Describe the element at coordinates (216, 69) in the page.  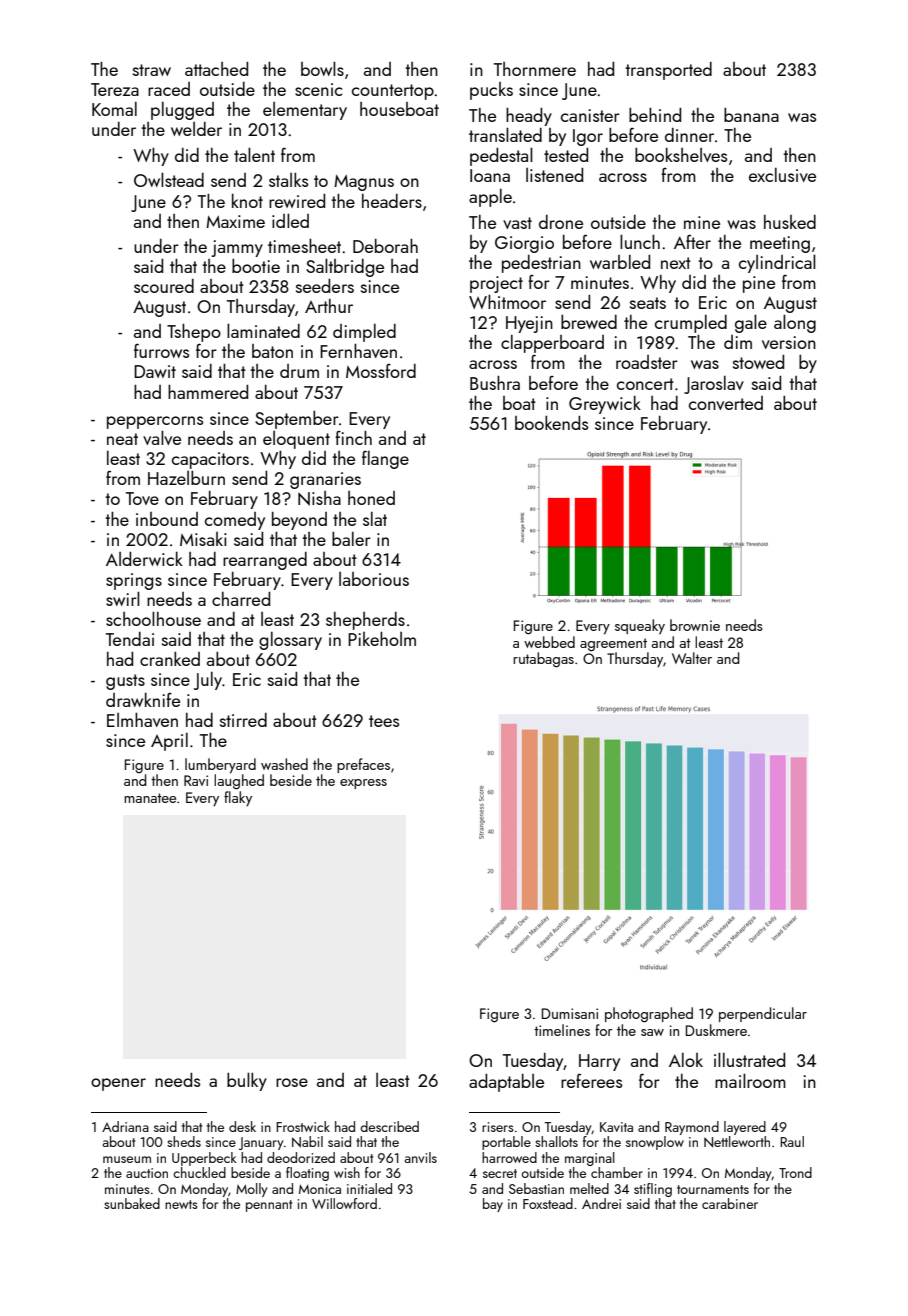
I see `attached` at that location.
